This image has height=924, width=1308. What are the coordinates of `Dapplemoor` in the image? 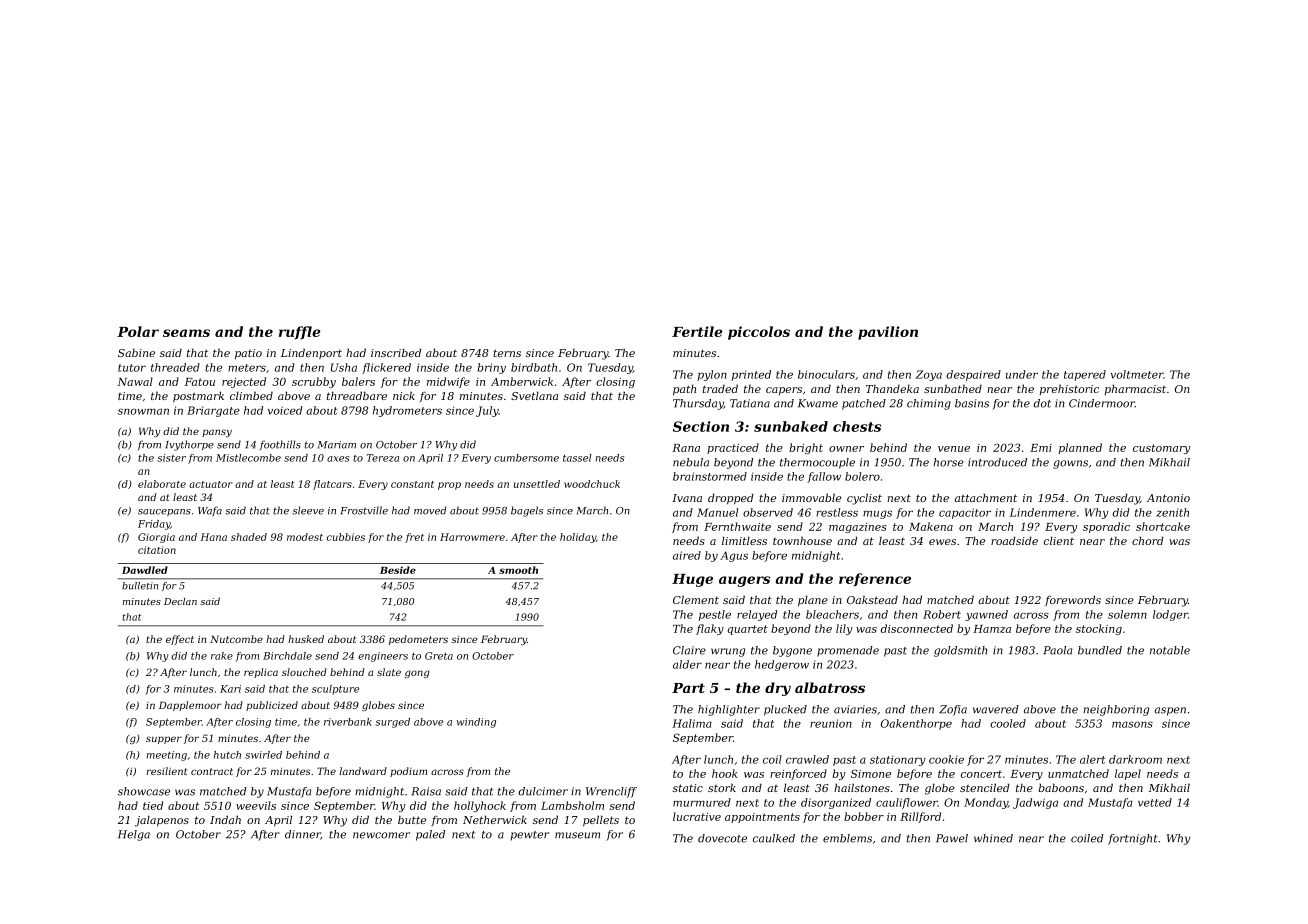 It's located at (190, 706).
